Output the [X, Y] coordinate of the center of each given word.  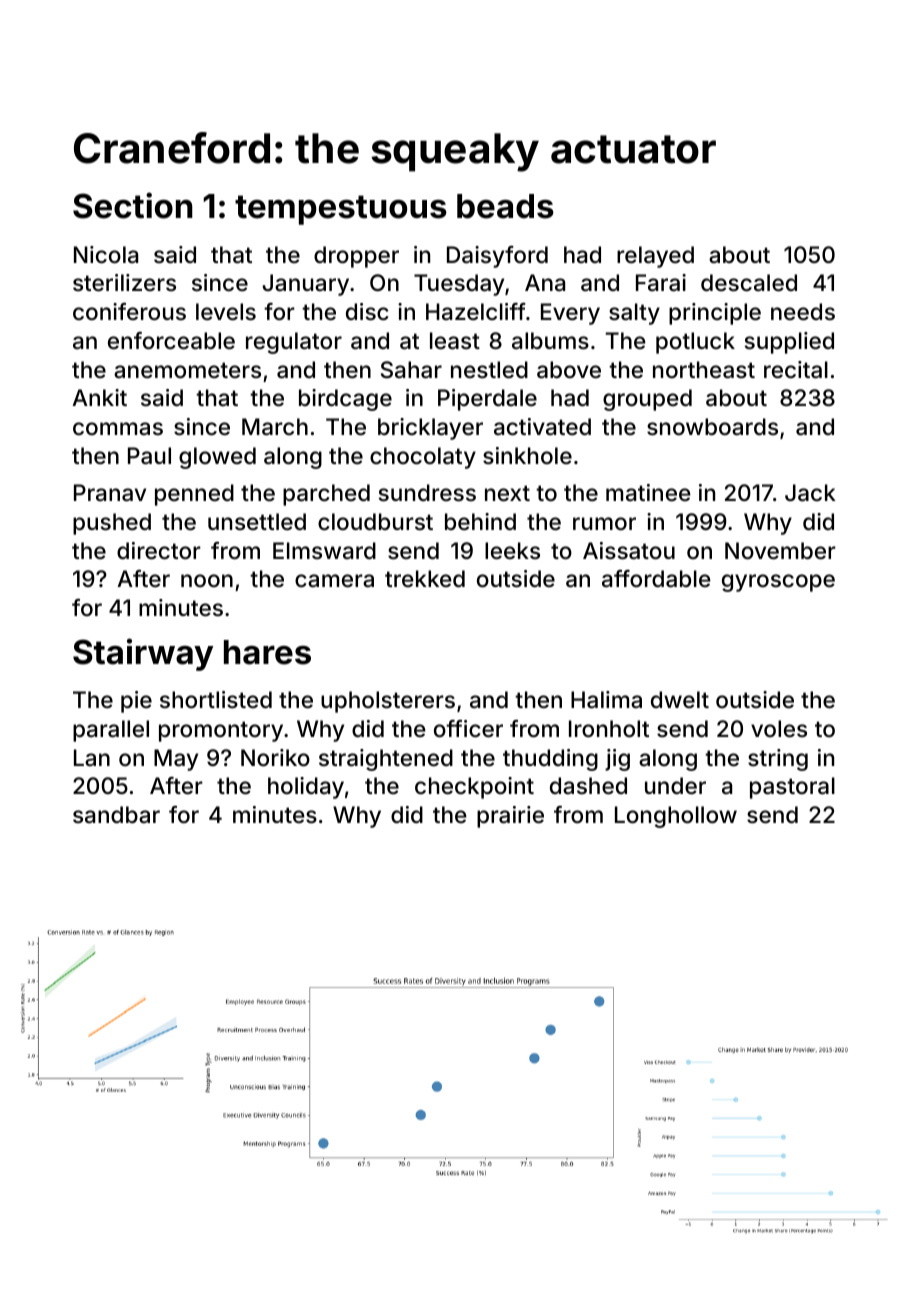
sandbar [116, 815]
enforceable [171, 341]
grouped [647, 400]
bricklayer [430, 429]
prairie [510, 817]
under [675, 786]
